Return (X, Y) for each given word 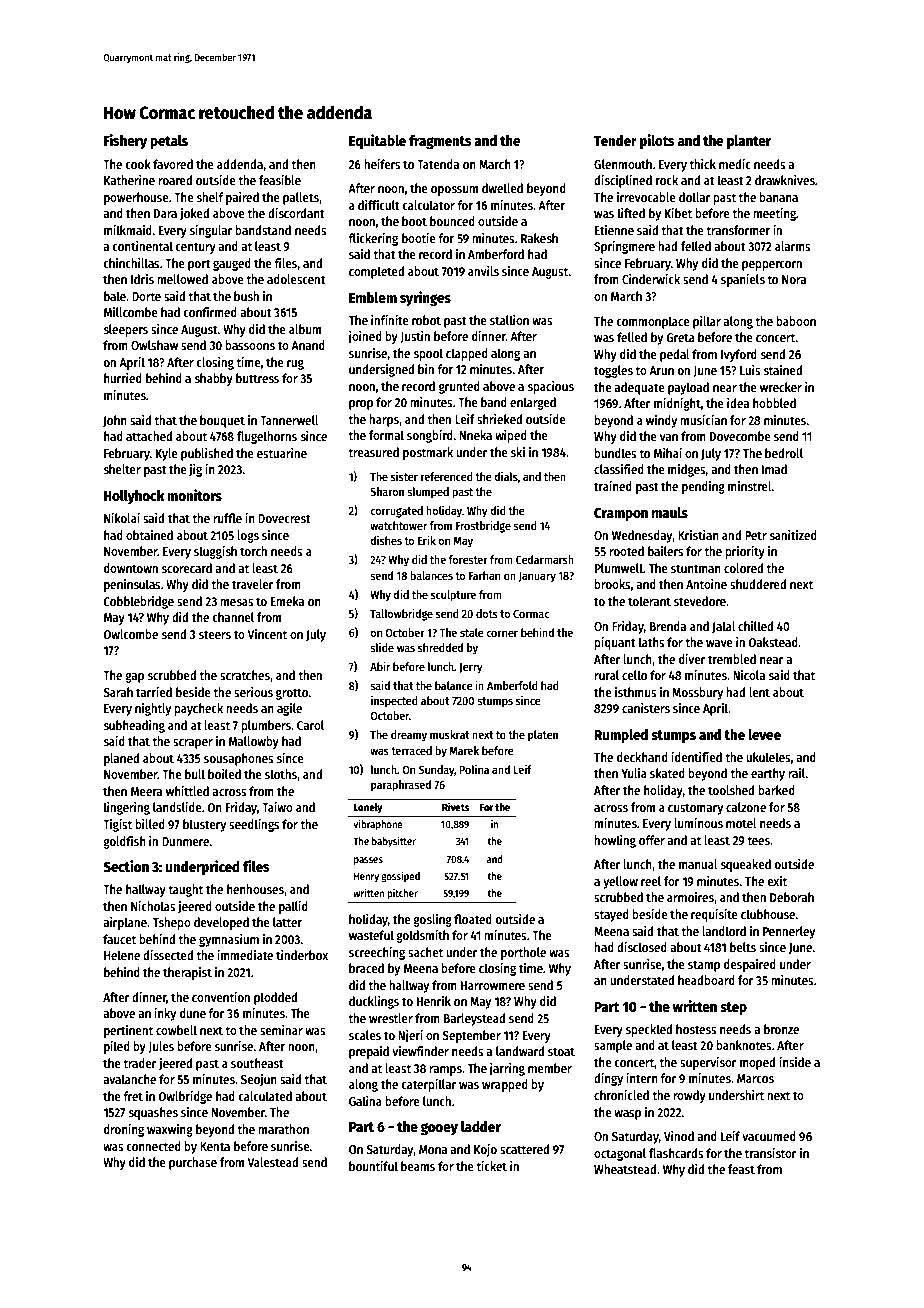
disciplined (623, 181)
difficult (379, 205)
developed (221, 923)
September (471, 1036)
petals (169, 142)
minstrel (750, 486)
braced (366, 968)
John (115, 421)
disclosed (642, 947)
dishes (386, 540)
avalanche (129, 1079)
